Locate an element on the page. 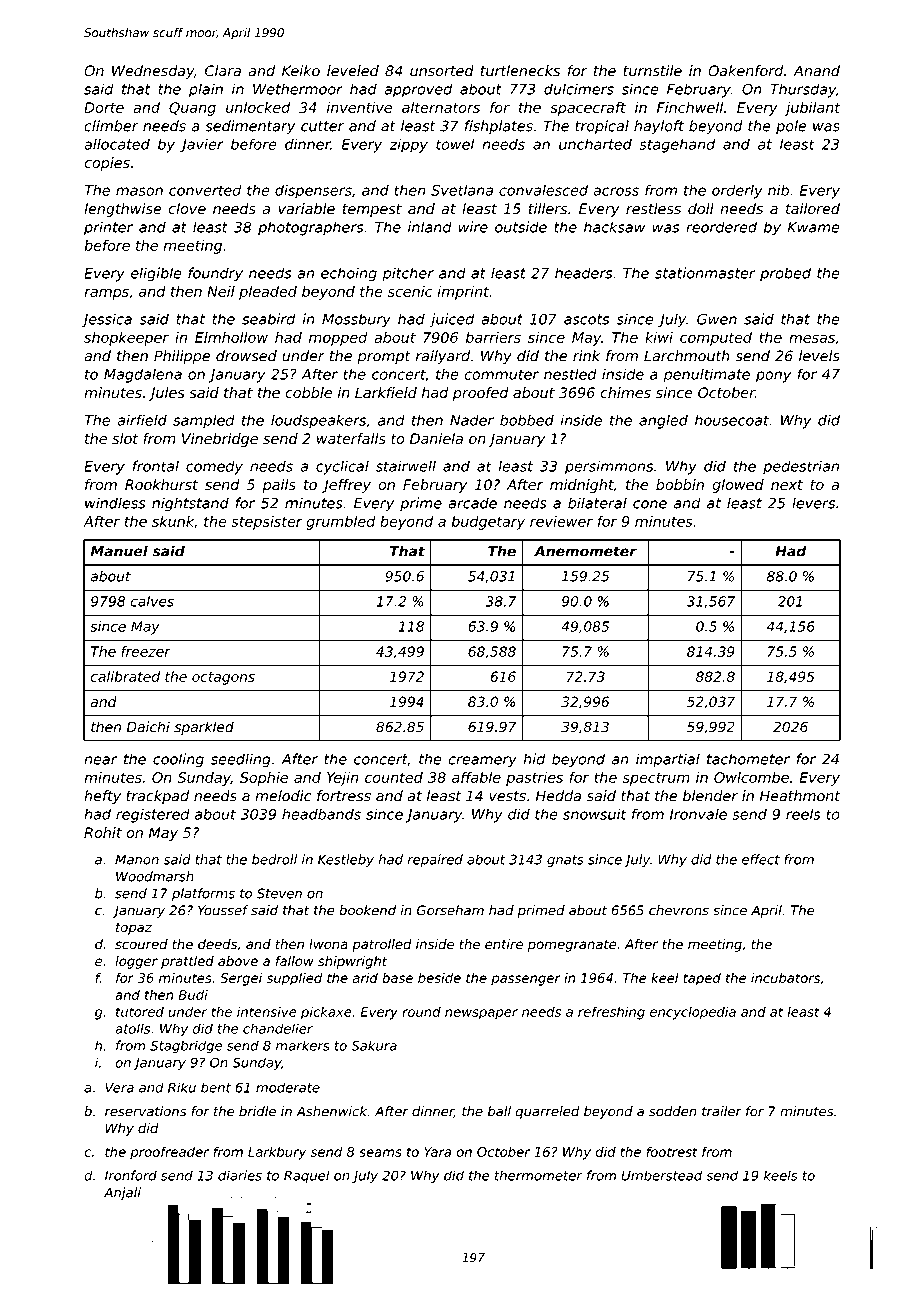 The width and height of the document is (924, 1308). unsorted is located at coordinates (442, 71).
